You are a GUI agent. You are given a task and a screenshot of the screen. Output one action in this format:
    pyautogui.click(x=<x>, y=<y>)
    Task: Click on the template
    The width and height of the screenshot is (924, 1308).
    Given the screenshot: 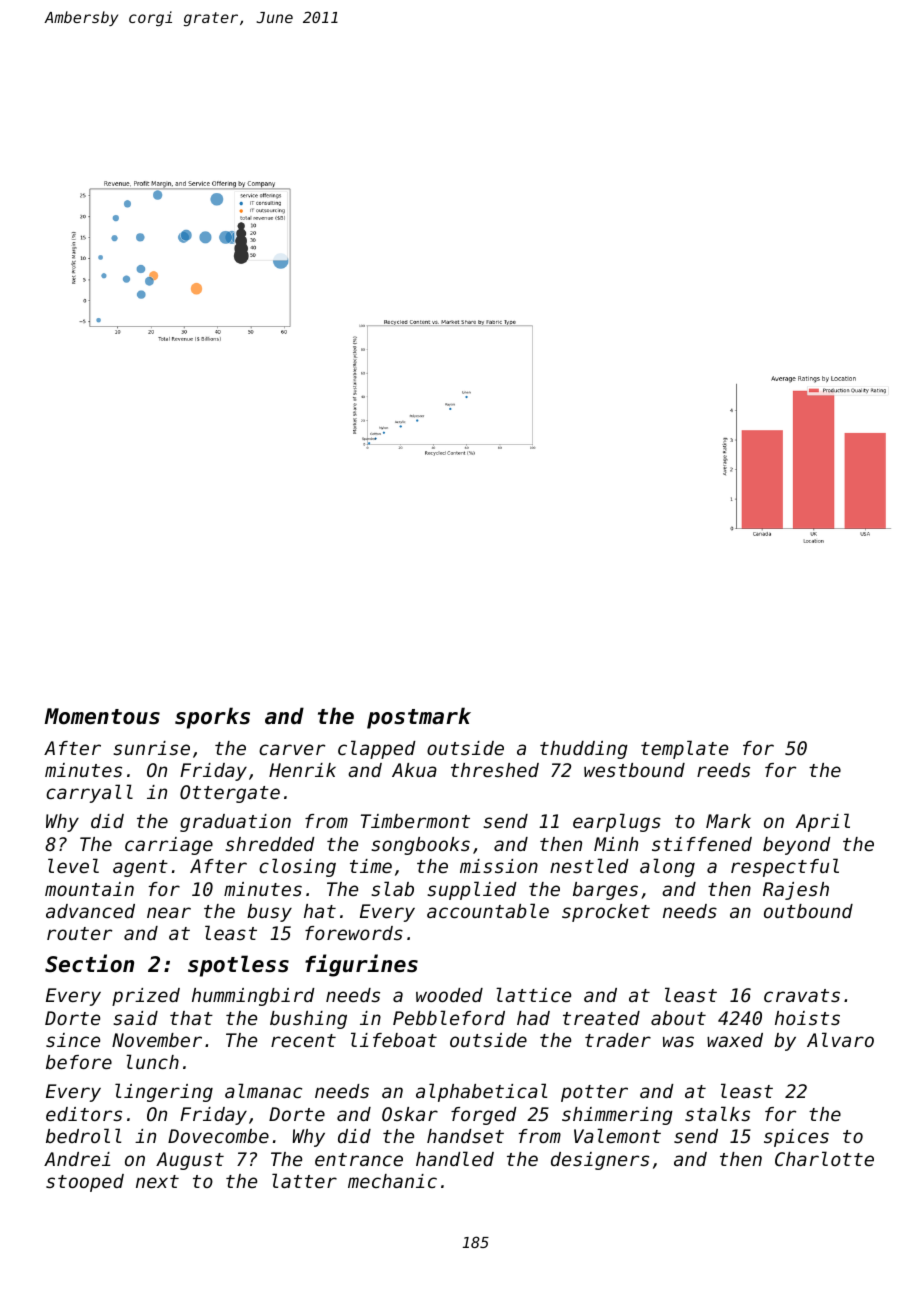 What is the action you would take?
    pyautogui.click(x=684, y=749)
